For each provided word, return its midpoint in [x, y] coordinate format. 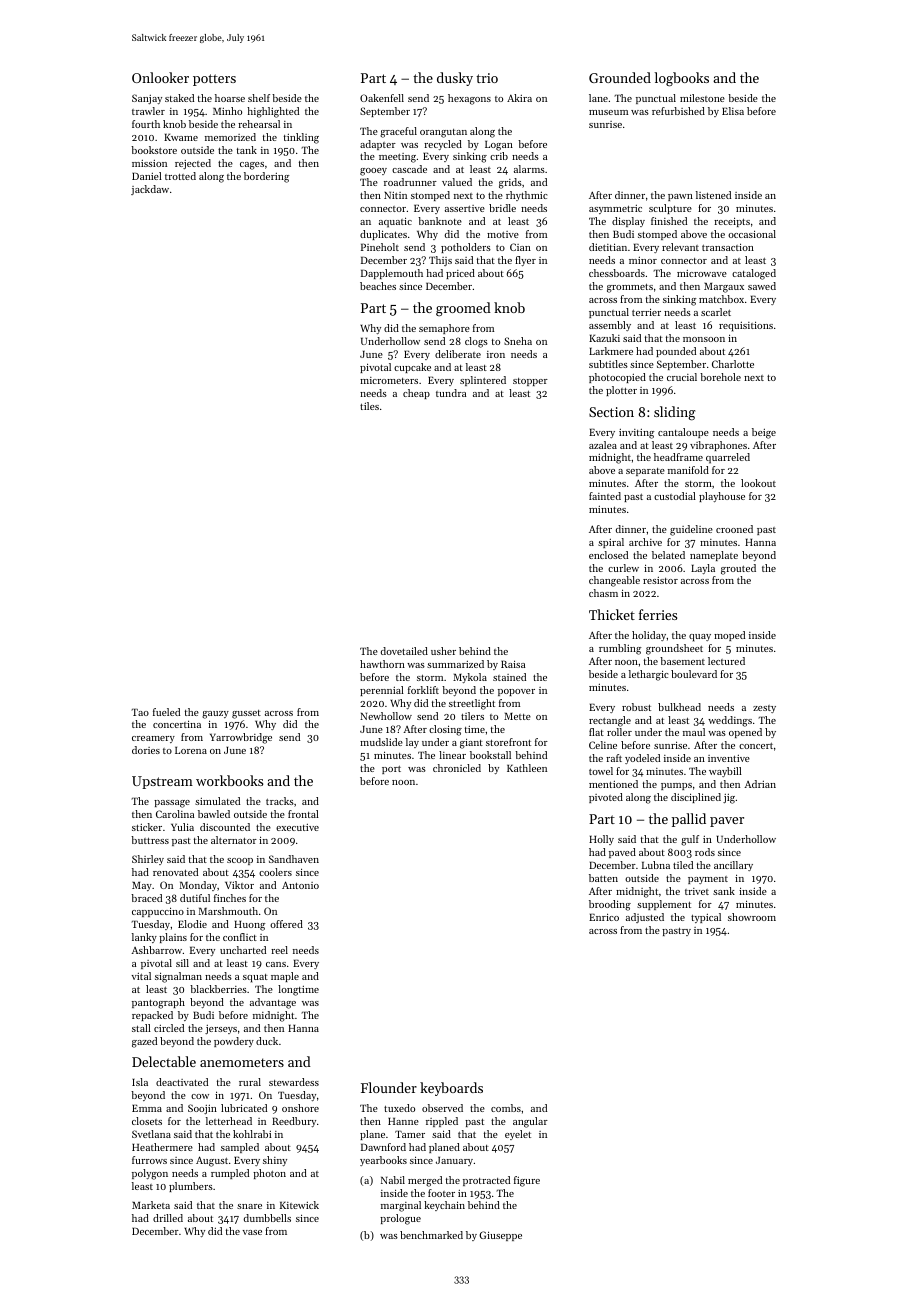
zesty [764, 709]
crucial [682, 377]
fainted [605, 496]
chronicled [457, 768]
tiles [369, 406]
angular [530, 1122]
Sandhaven [294, 859]
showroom [752, 917]
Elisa [733, 111]
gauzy [215, 715]
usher [443, 651]
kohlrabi [252, 1134]
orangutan [443, 133]
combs [506, 1108]
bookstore [154, 150]
